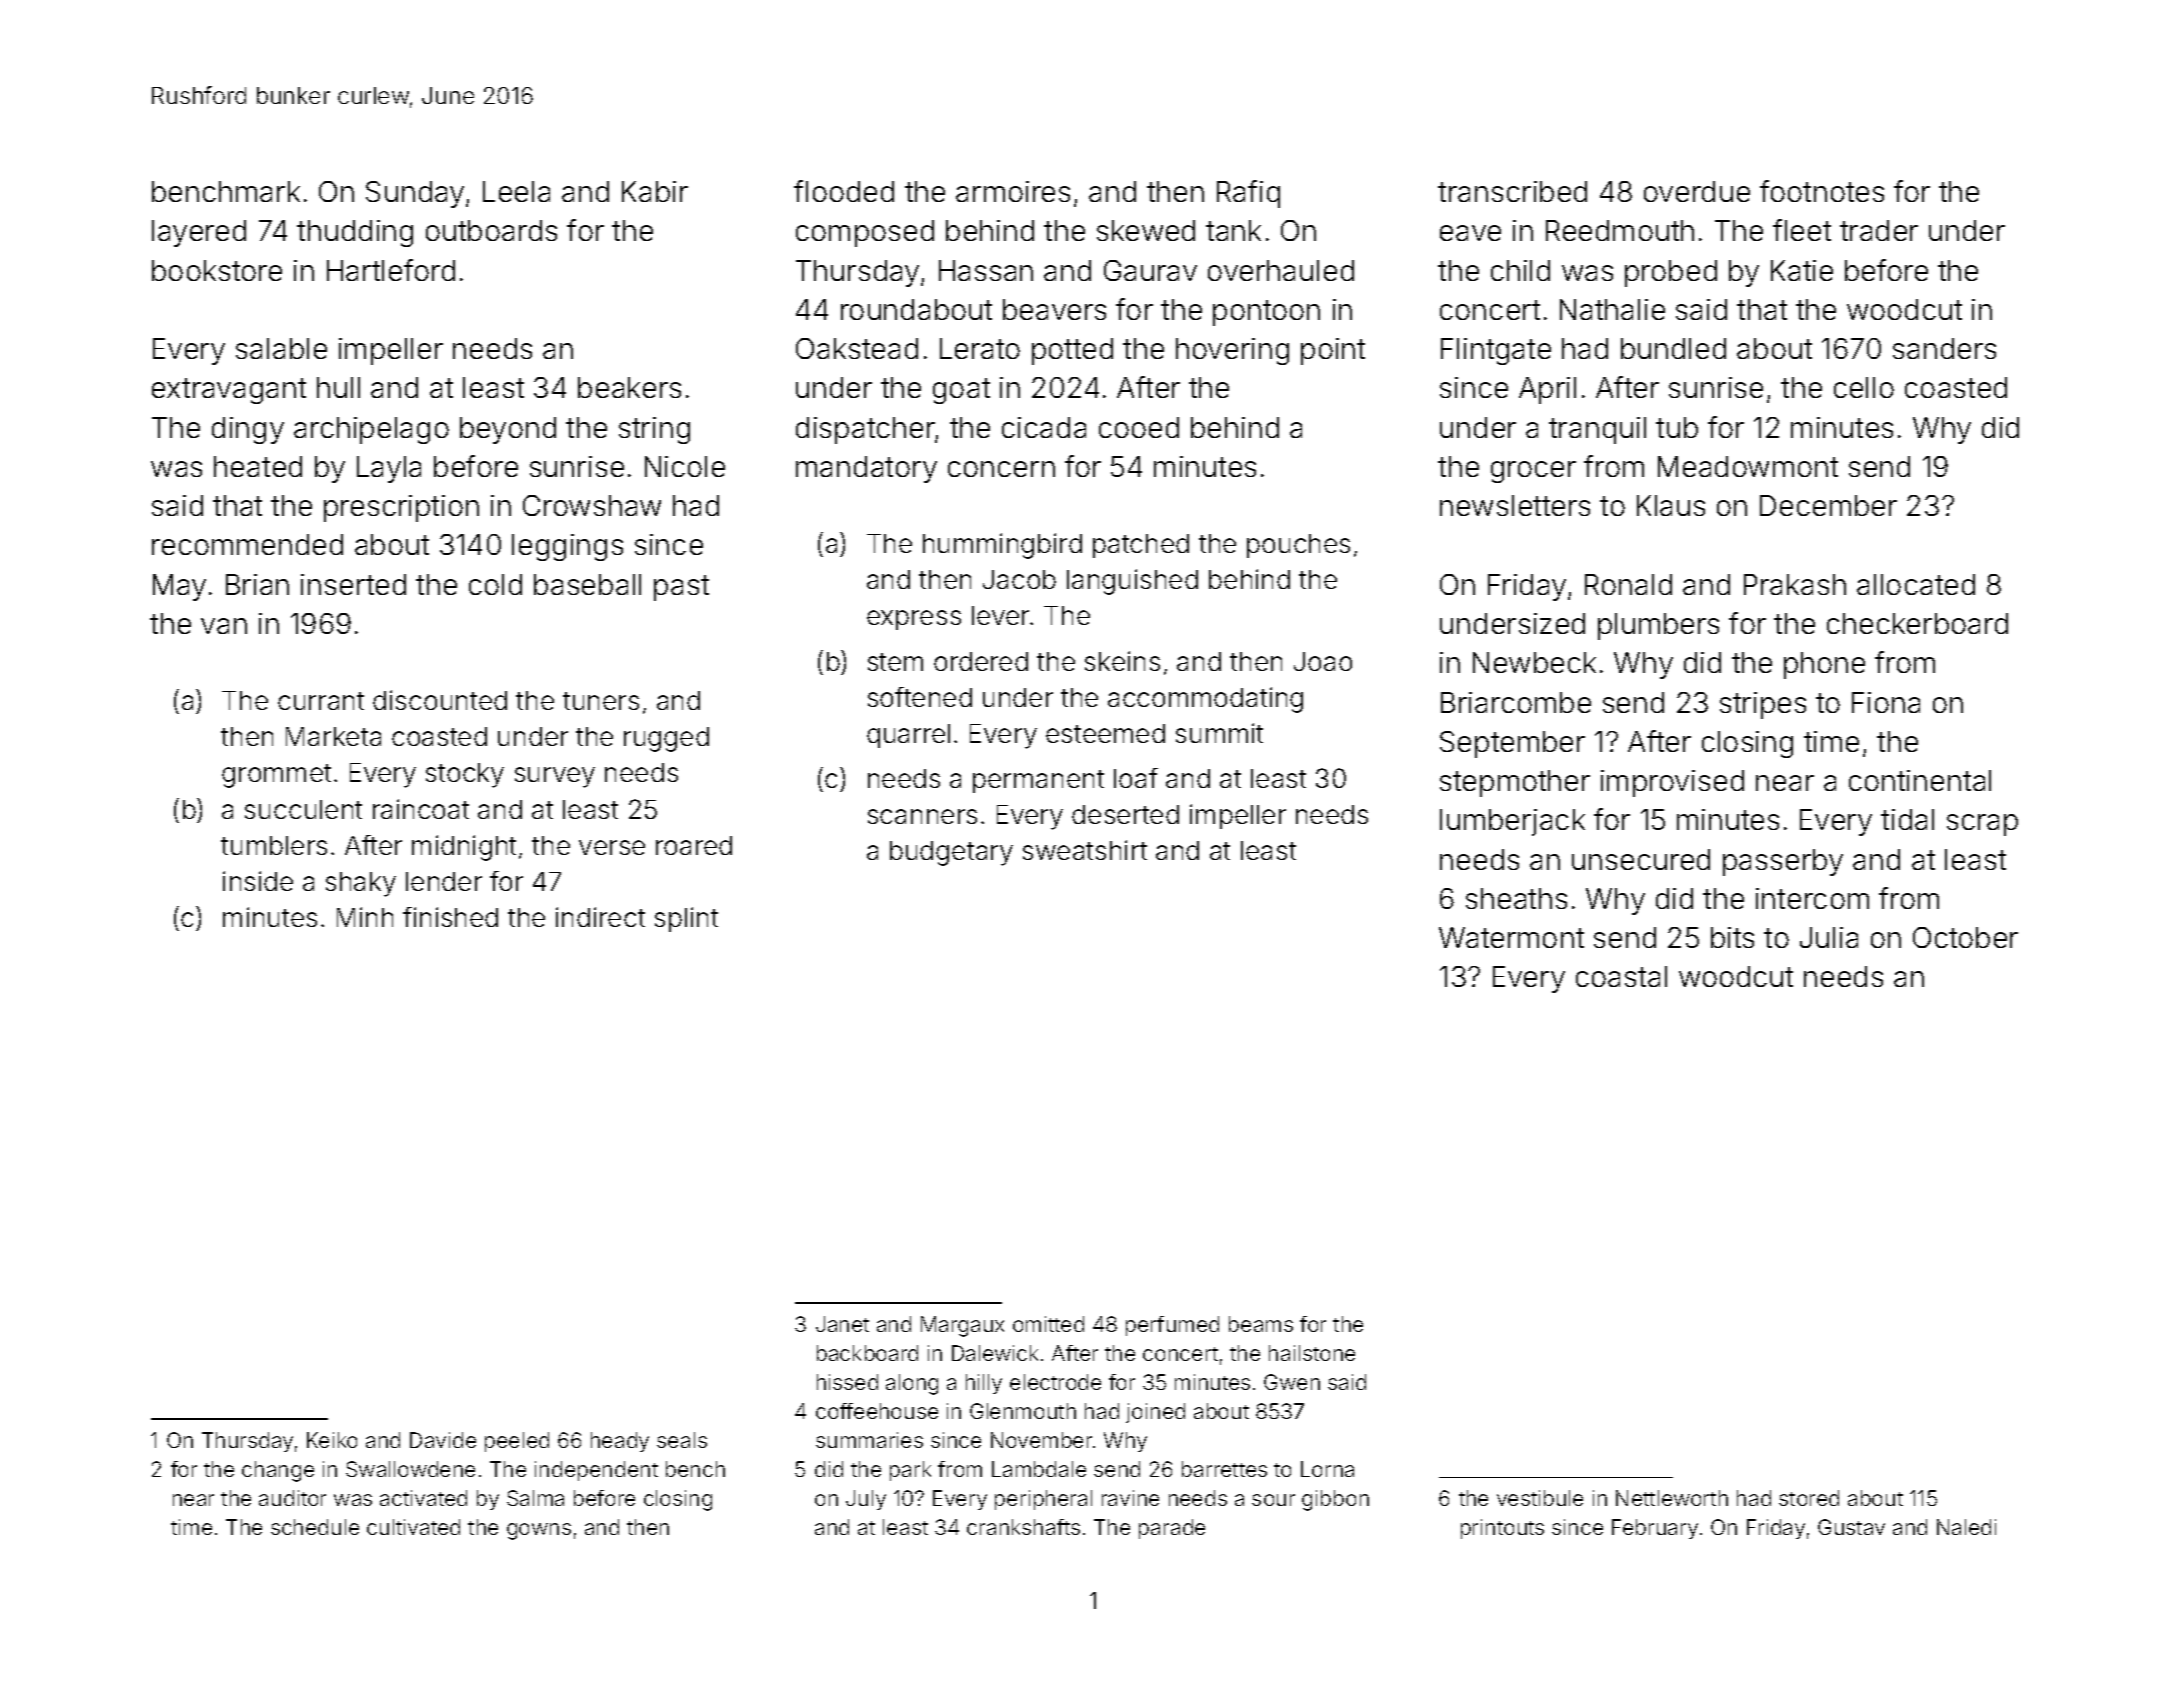 This image has width=2178, height=1683. Describe the element at coordinates (1829, 937) in the image. I see `Julia` at that location.
